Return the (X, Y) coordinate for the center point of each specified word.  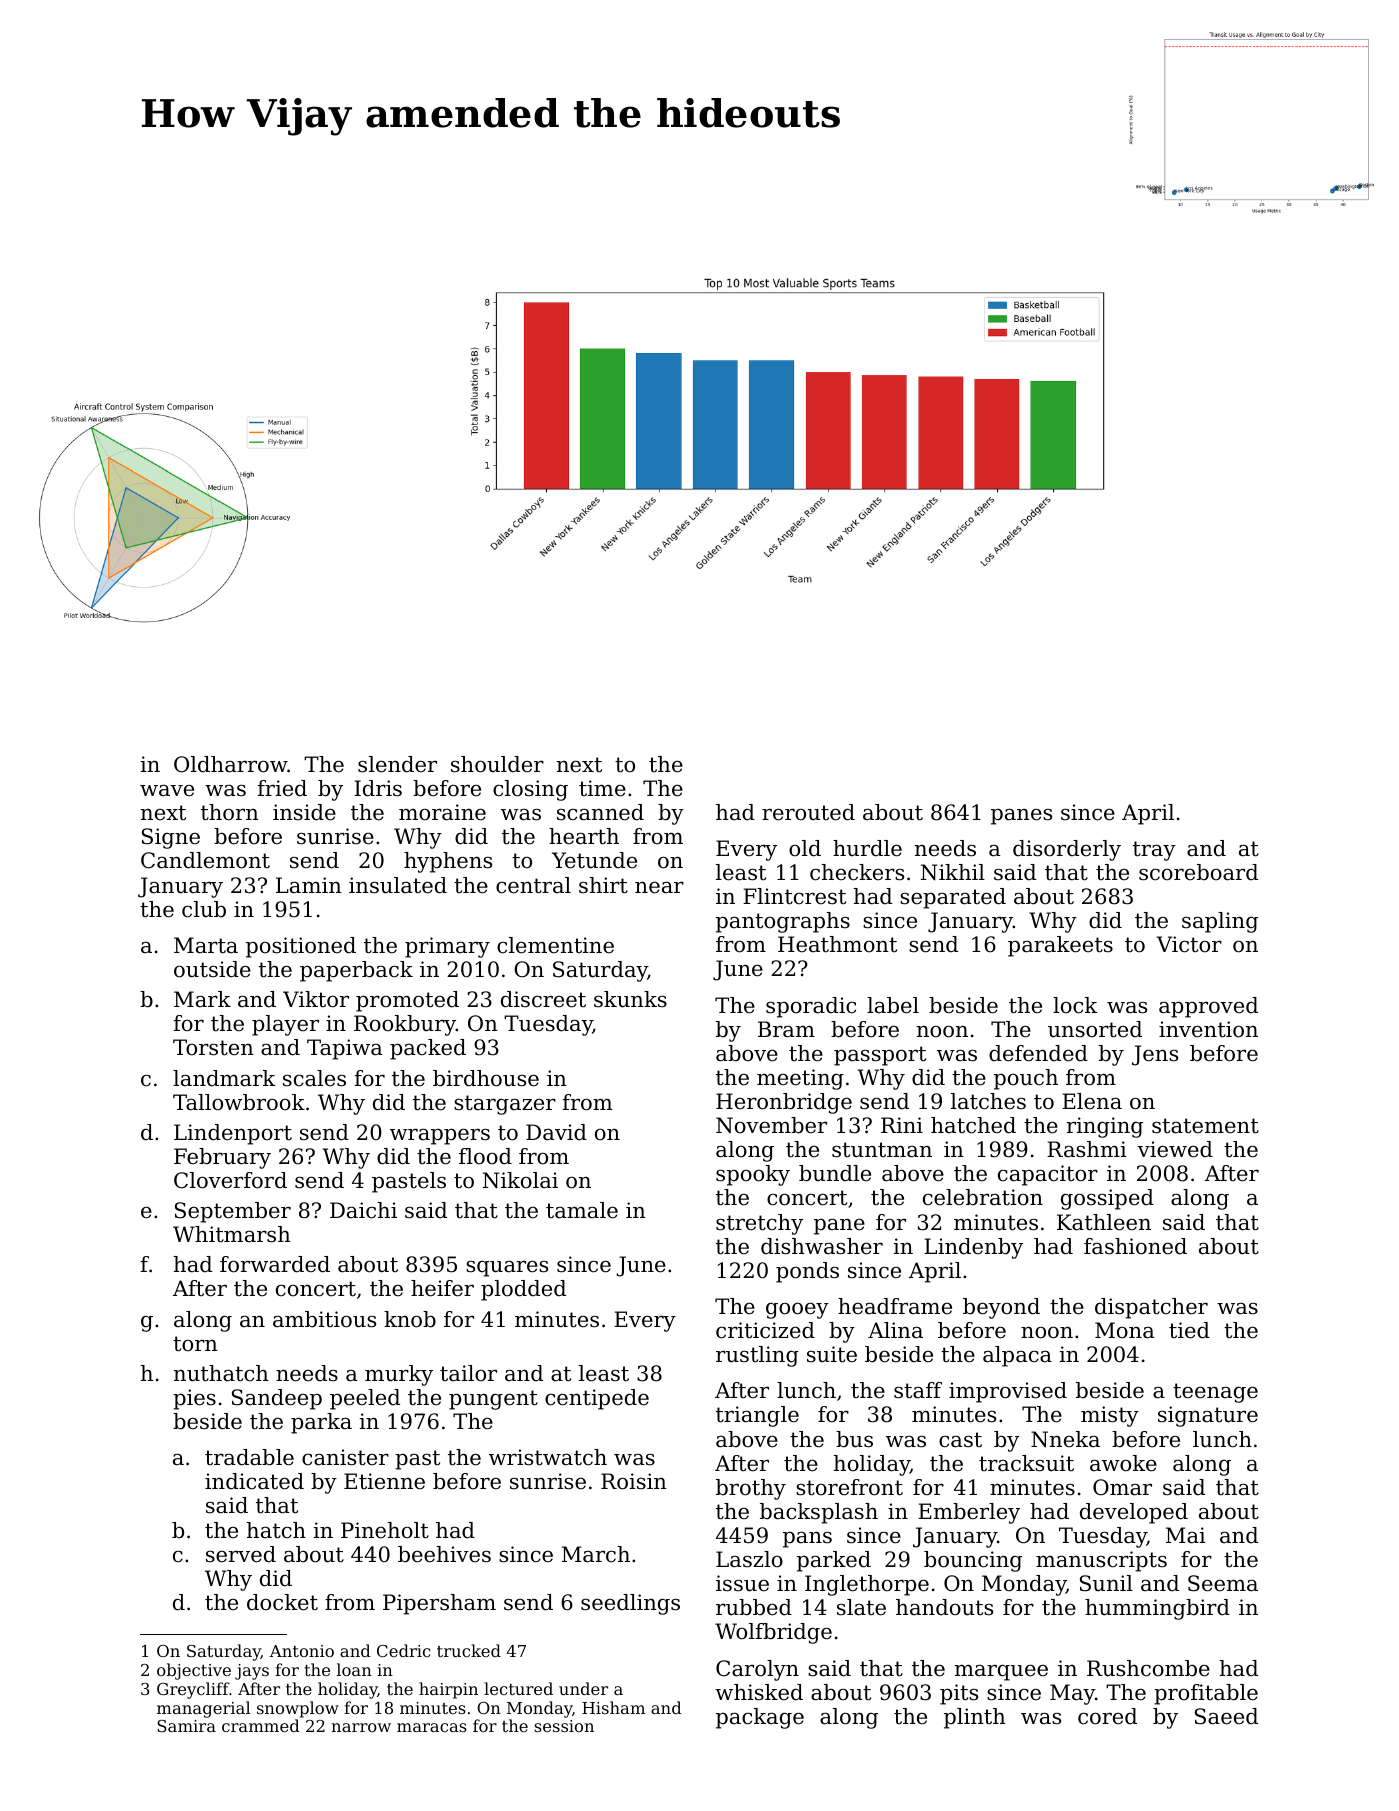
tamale (582, 1210)
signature (1208, 1416)
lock (1075, 1005)
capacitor (1048, 1175)
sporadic (811, 1007)
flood (485, 1156)
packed (428, 1049)
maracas (432, 1727)
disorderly (1067, 850)
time (602, 788)
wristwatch (548, 1457)
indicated (254, 1481)
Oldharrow (231, 764)
